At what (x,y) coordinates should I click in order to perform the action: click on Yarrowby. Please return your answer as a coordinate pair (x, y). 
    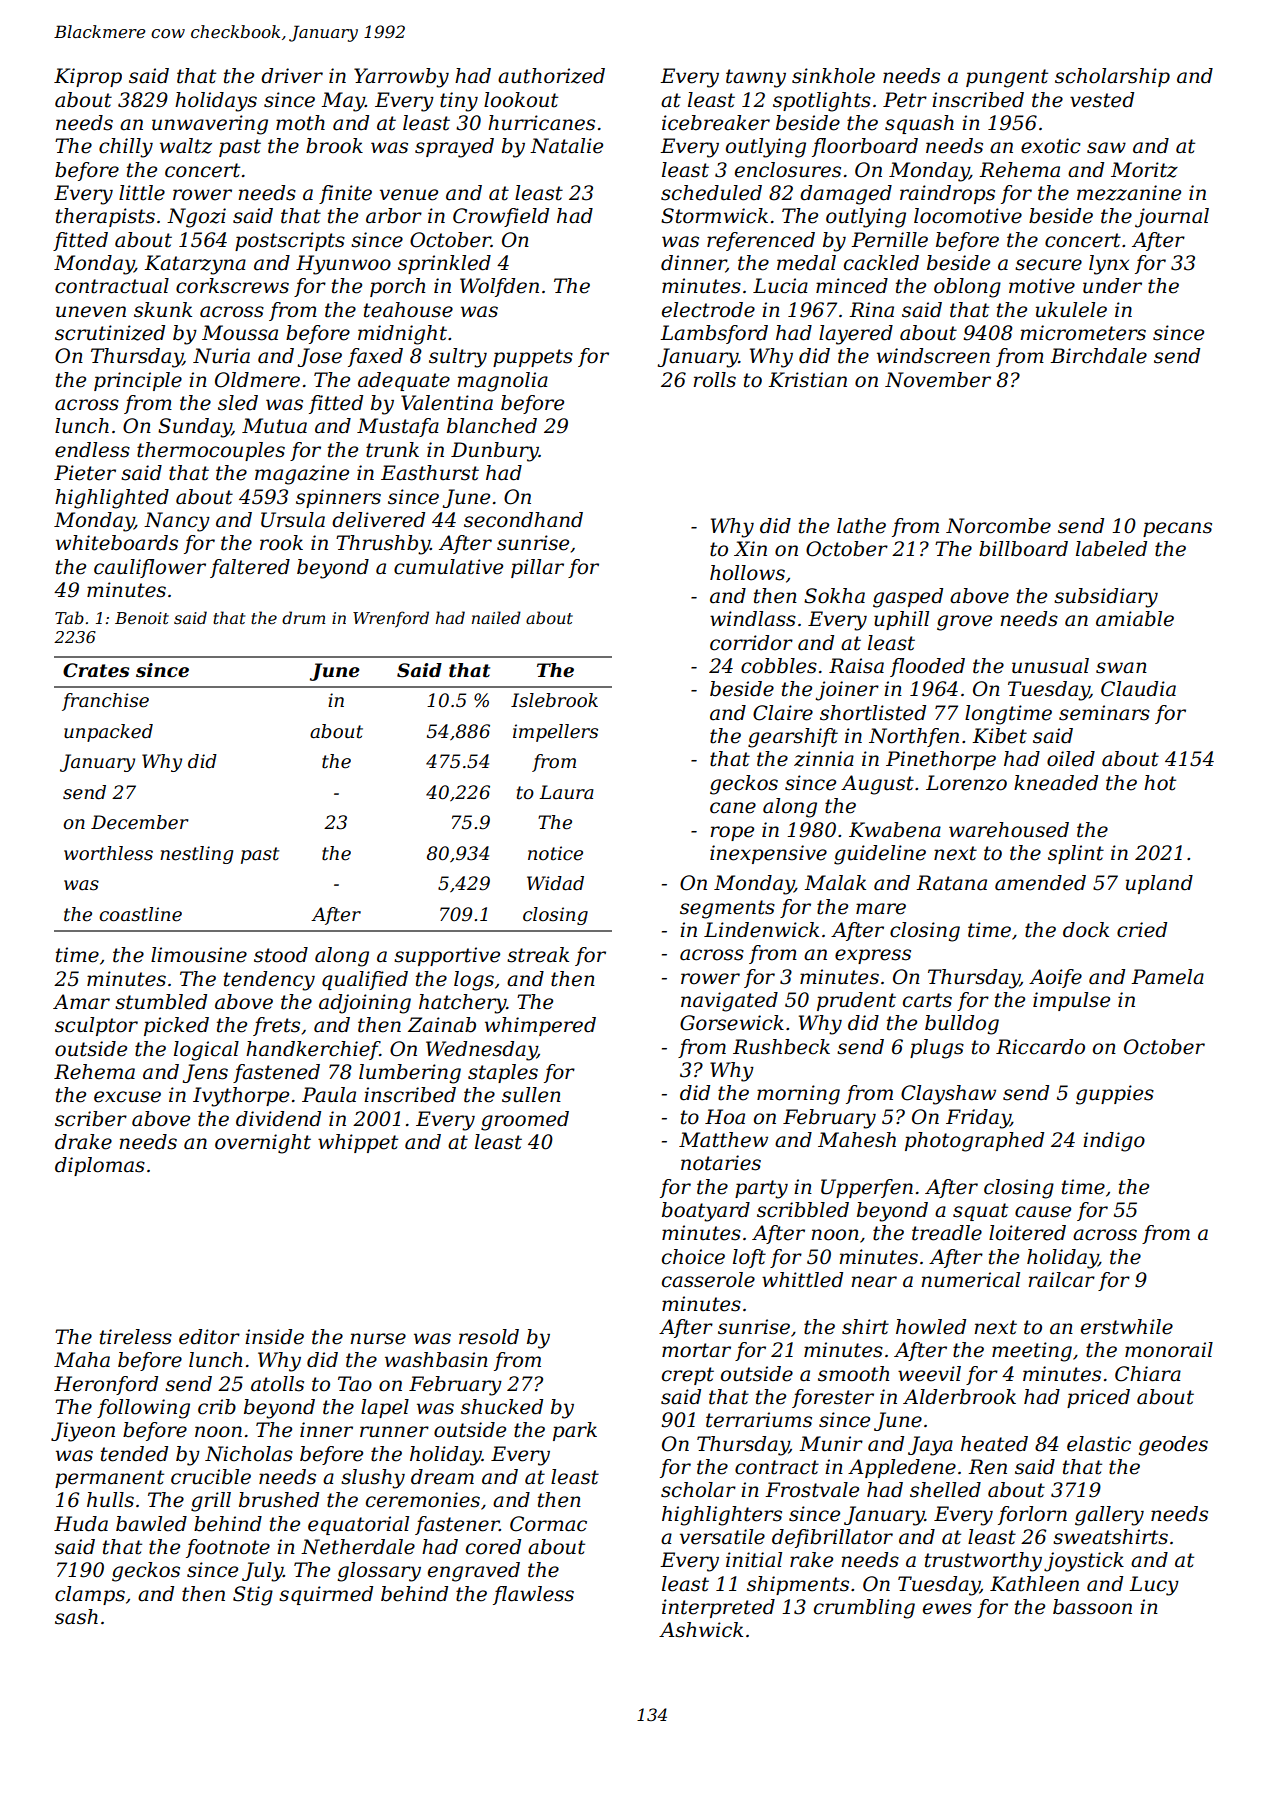
    Looking at the image, I should click on (401, 78).
